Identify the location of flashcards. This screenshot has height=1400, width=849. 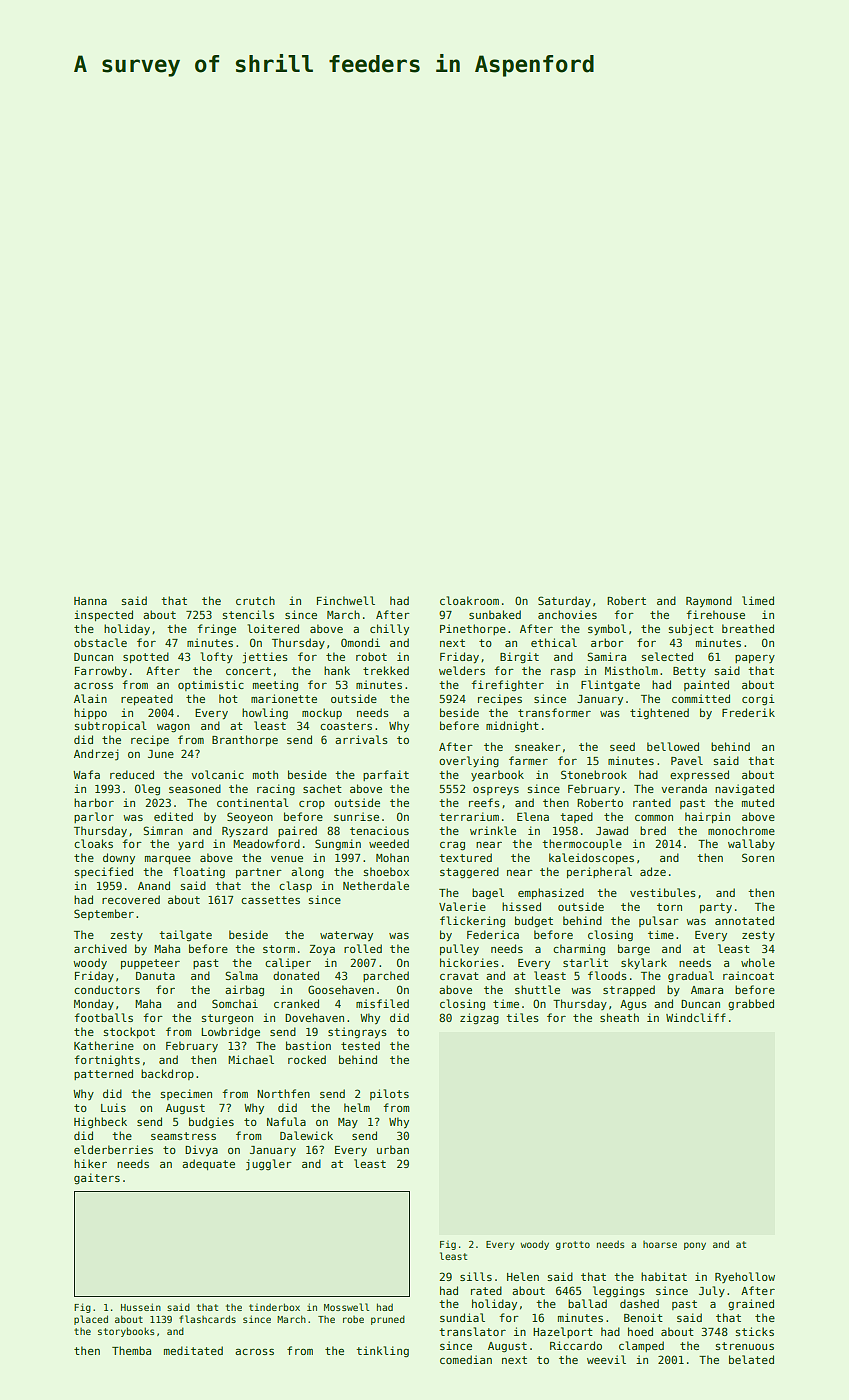
(207, 1319).
